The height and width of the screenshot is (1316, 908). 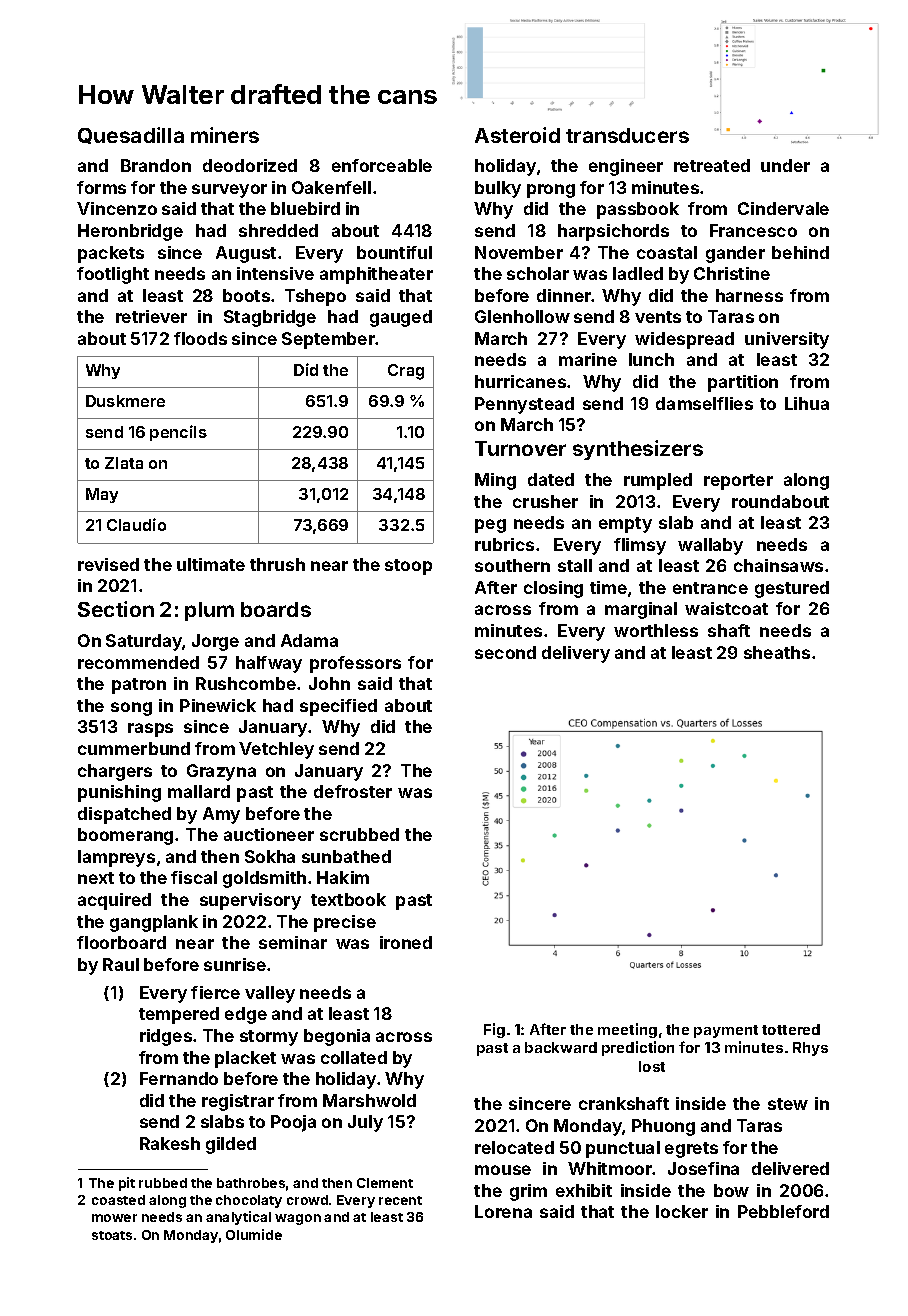 What do you see at coordinates (517, 135) in the screenshot?
I see `Asteroid` at bounding box center [517, 135].
